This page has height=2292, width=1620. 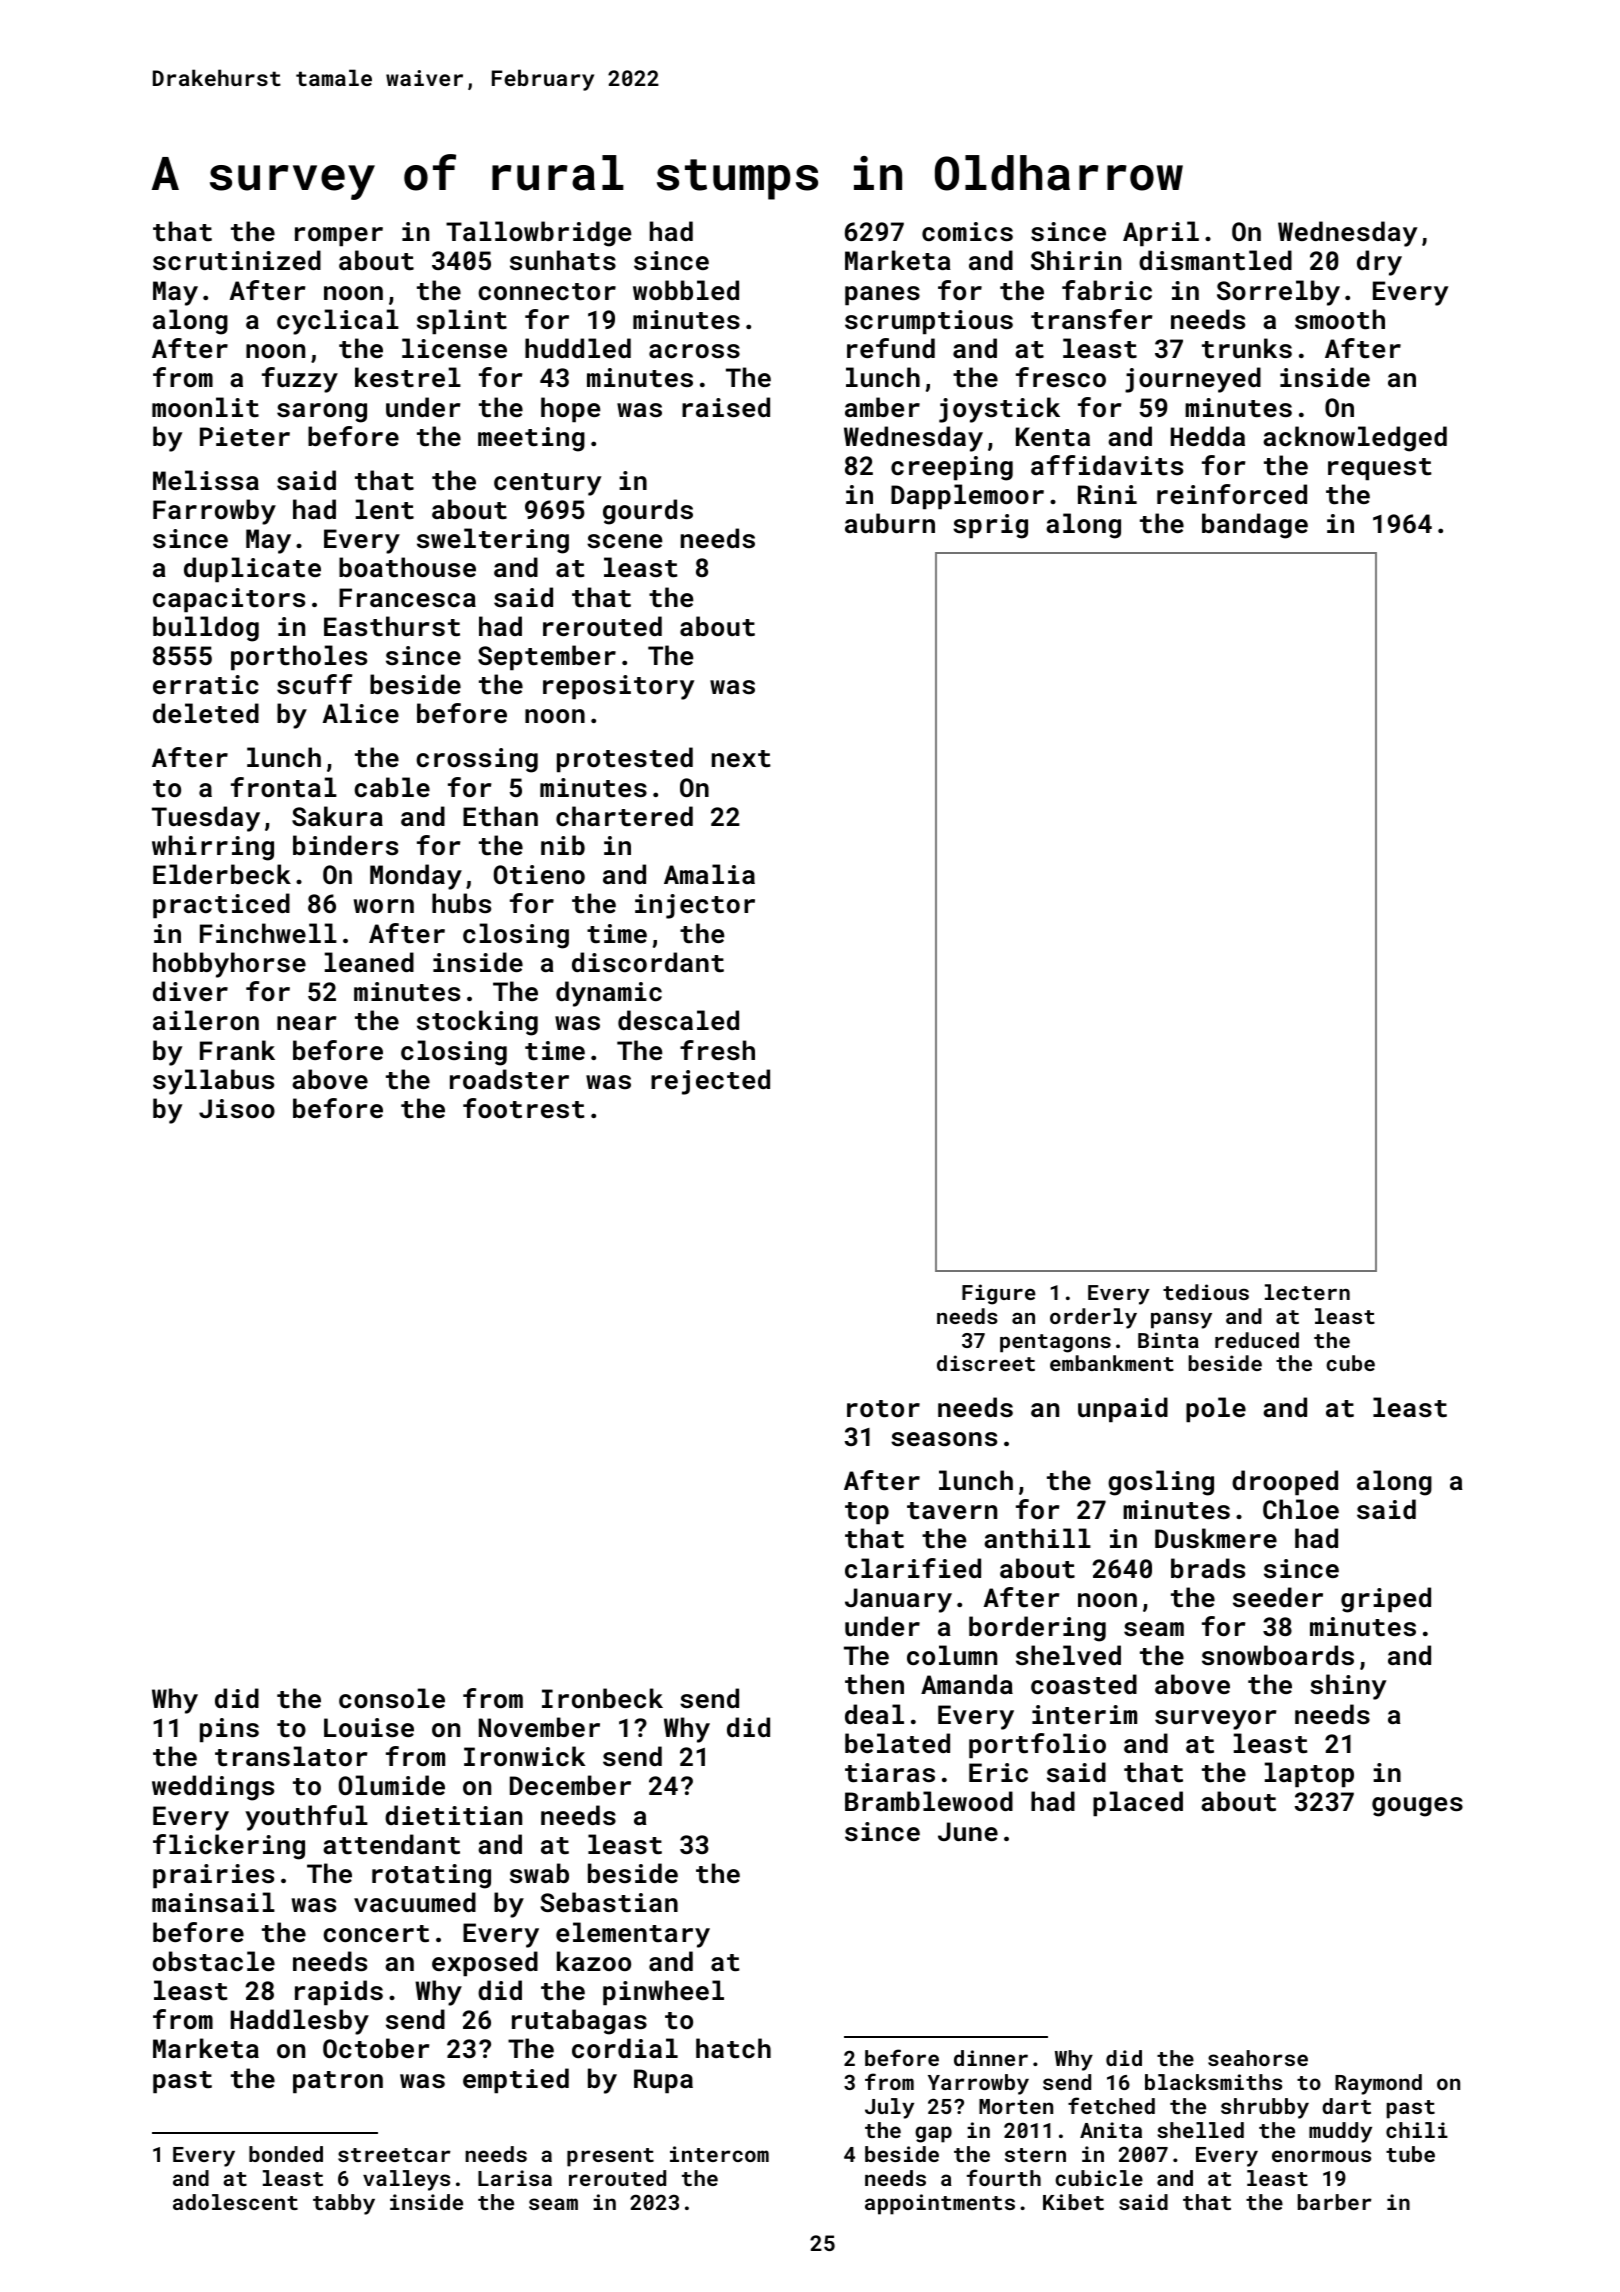 I want to click on next, so click(x=741, y=759).
